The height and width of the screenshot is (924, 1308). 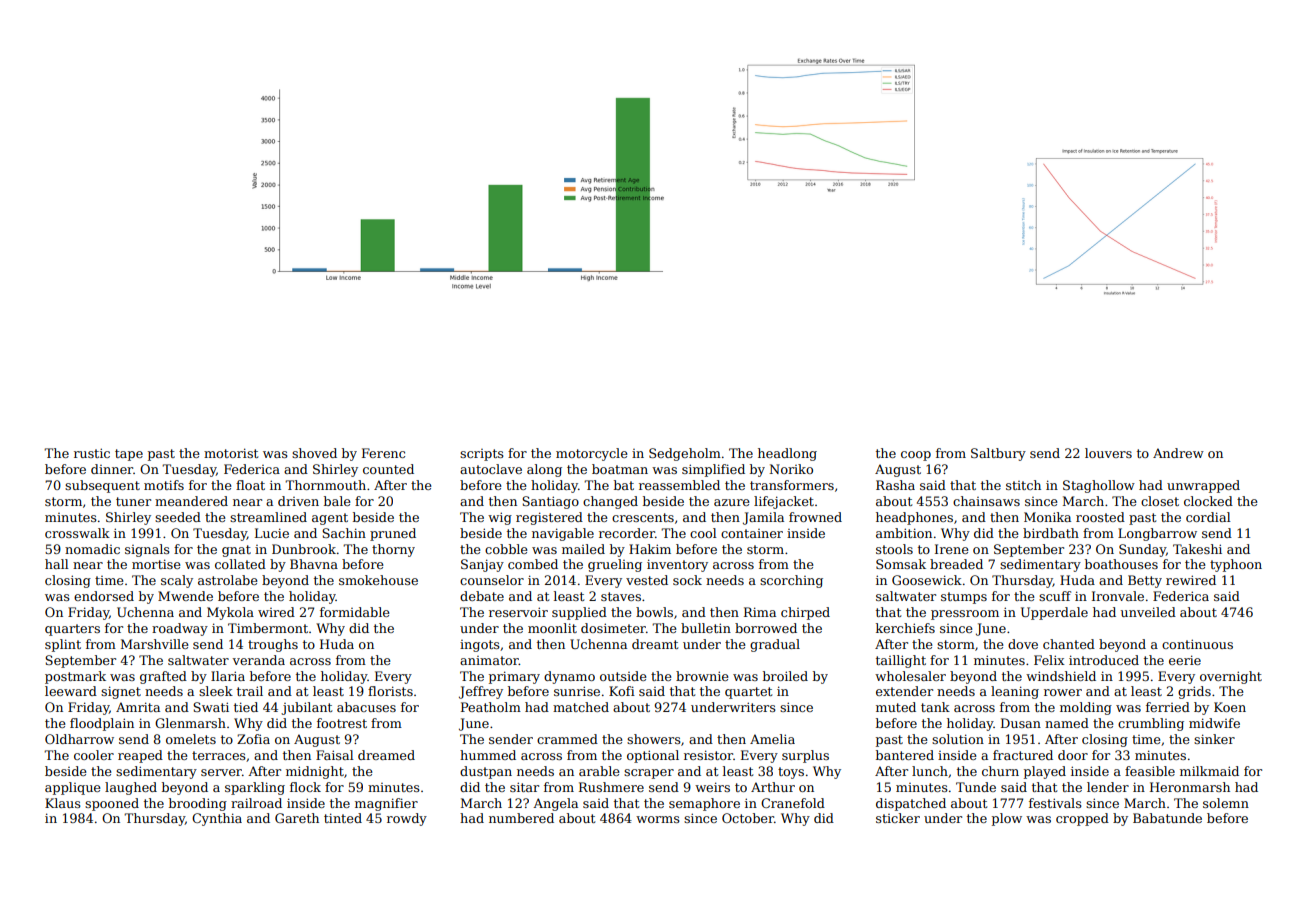 What do you see at coordinates (1209, 771) in the screenshot?
I see `milkmaid` at bounding box center [1209, 771].
